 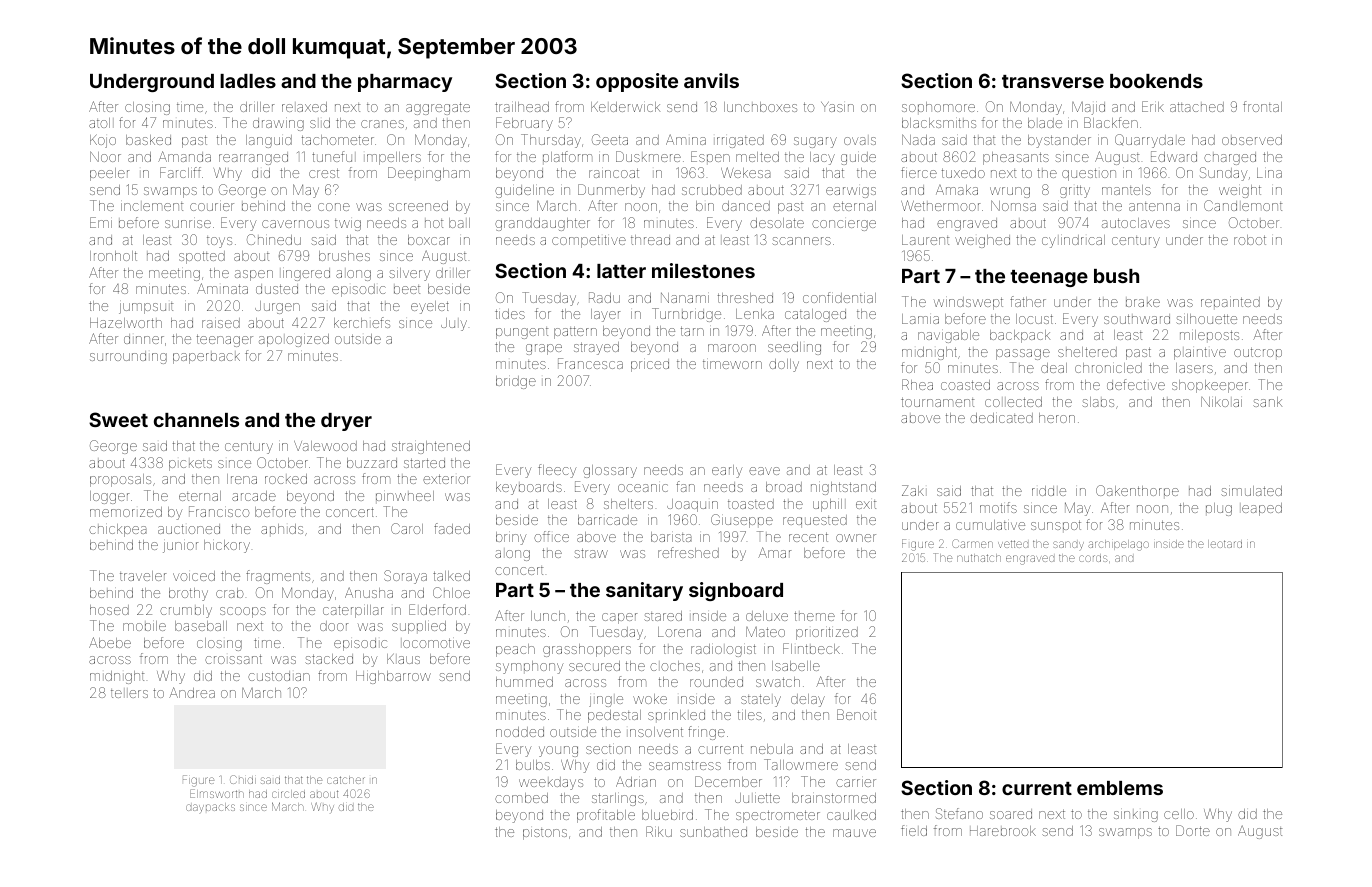 What do you see at coordinates (217, 793) in the page?
I see `Elmsworth` at bounding box center [217, 793].
